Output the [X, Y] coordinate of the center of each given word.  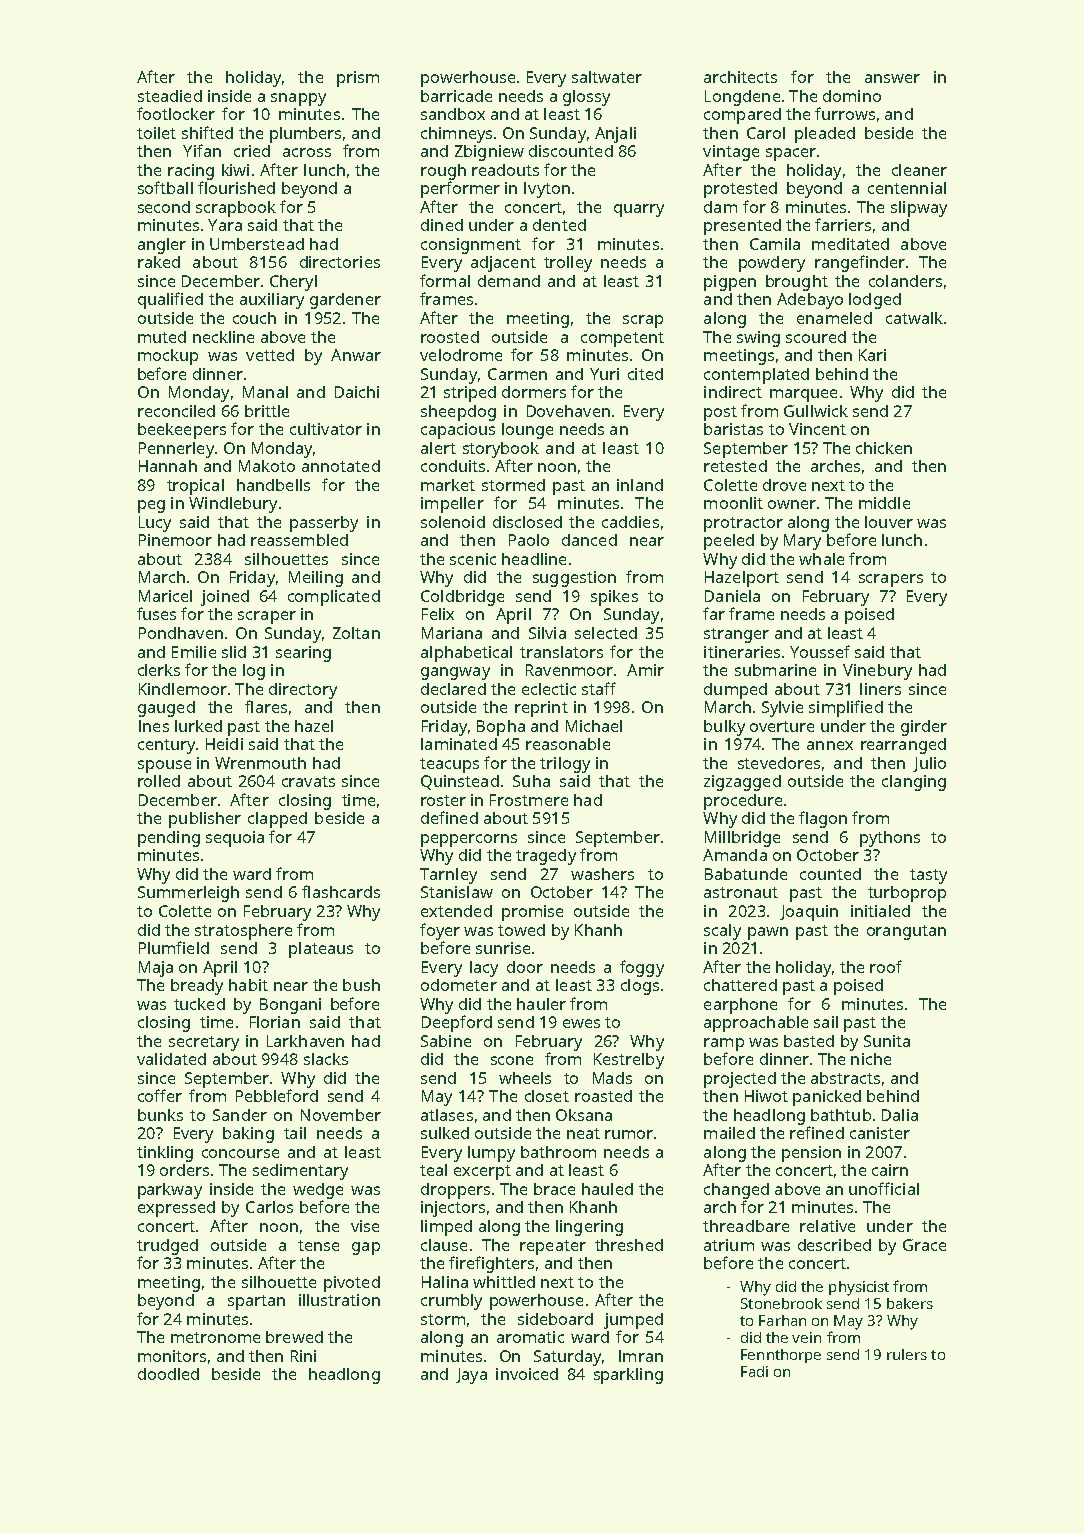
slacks [326, 1059]
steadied [170, 96]
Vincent [817, 429]
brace [554, 1189]
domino [852, 96]
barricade [456, 96]
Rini [303, 1356]
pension [811, 1154]
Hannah [168, 466]
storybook [501, 450]
